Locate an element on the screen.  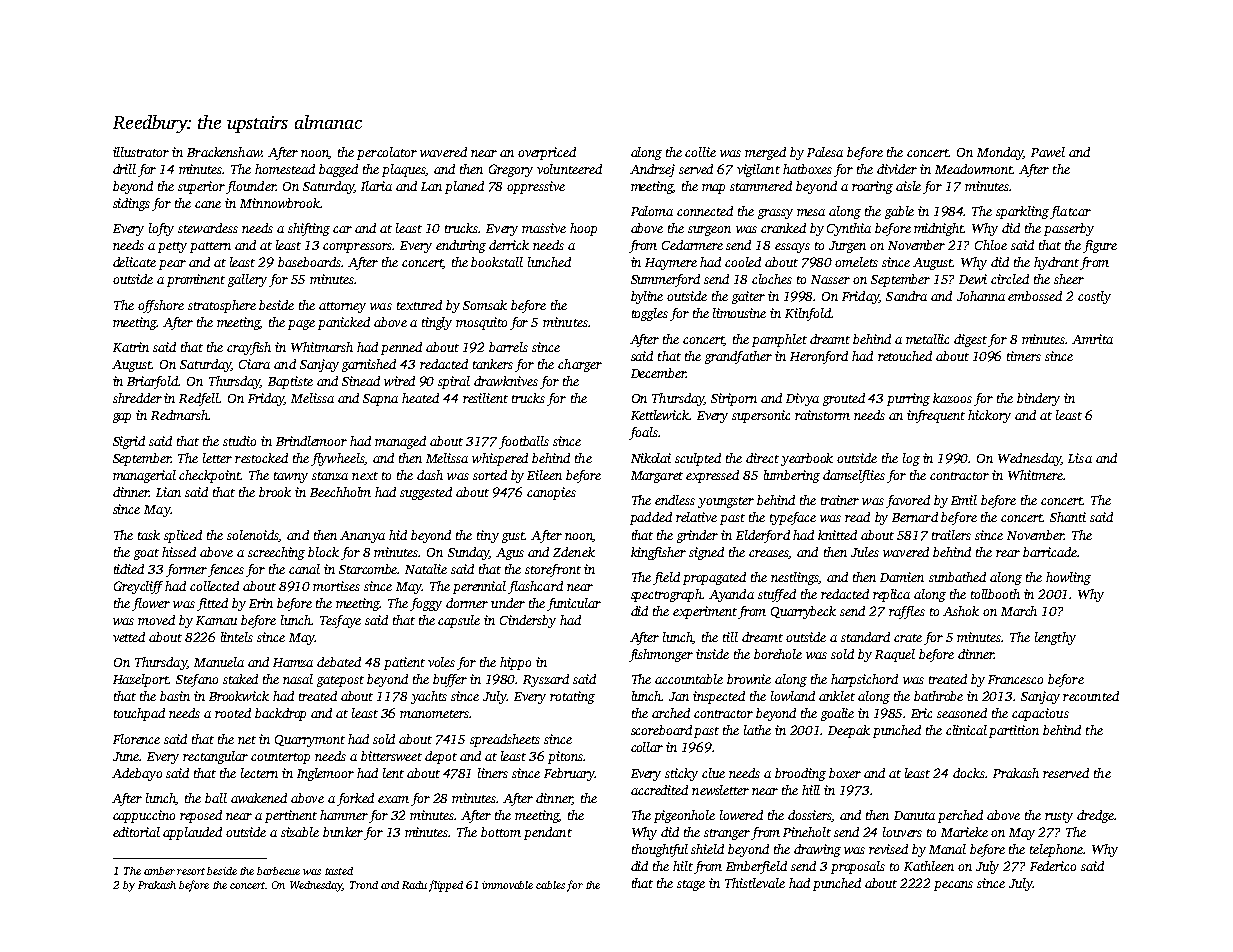
experiment is located at coordinates (705, 612).
